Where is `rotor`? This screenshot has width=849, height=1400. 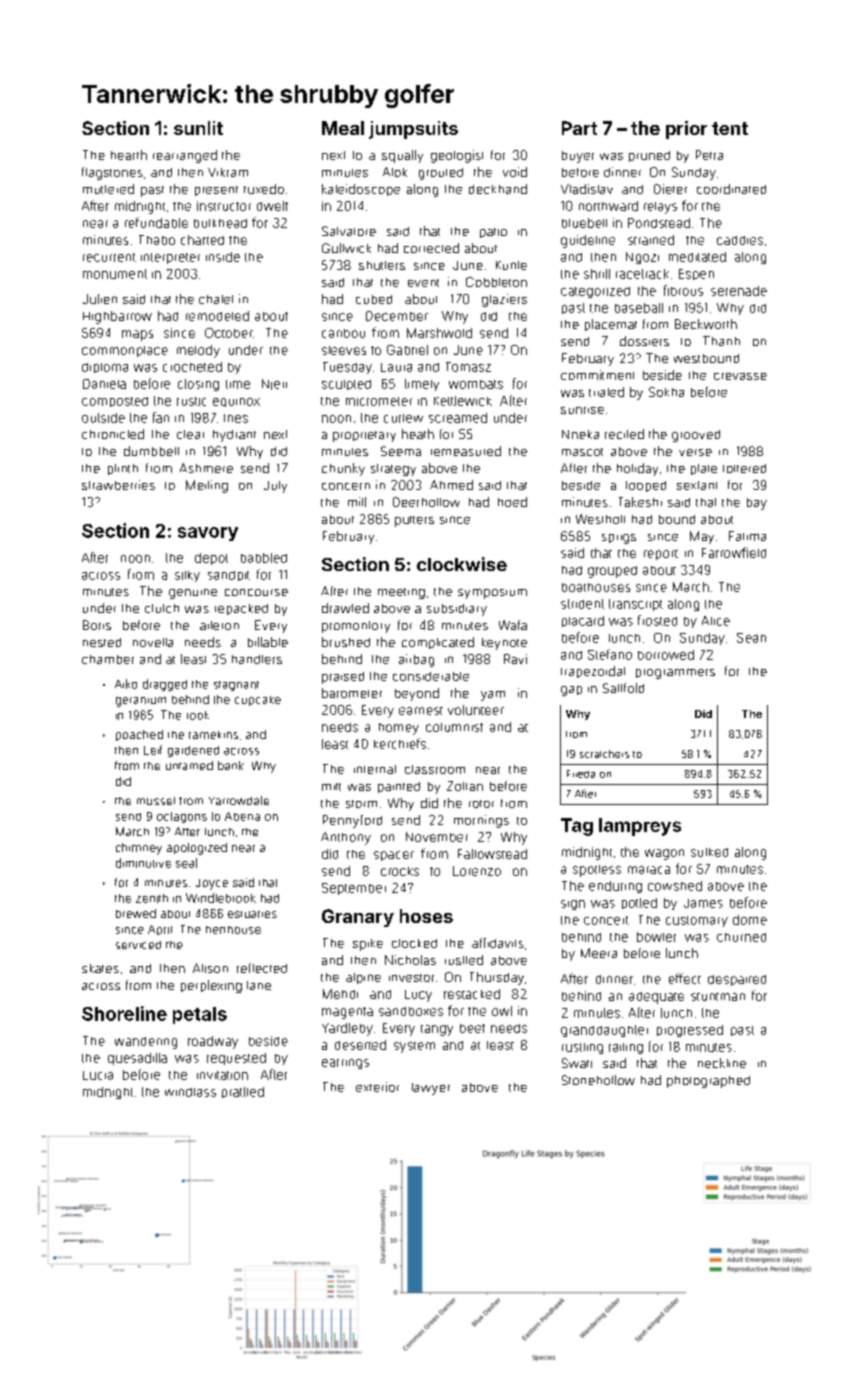
rotor is located at coordinates (481, 804).
